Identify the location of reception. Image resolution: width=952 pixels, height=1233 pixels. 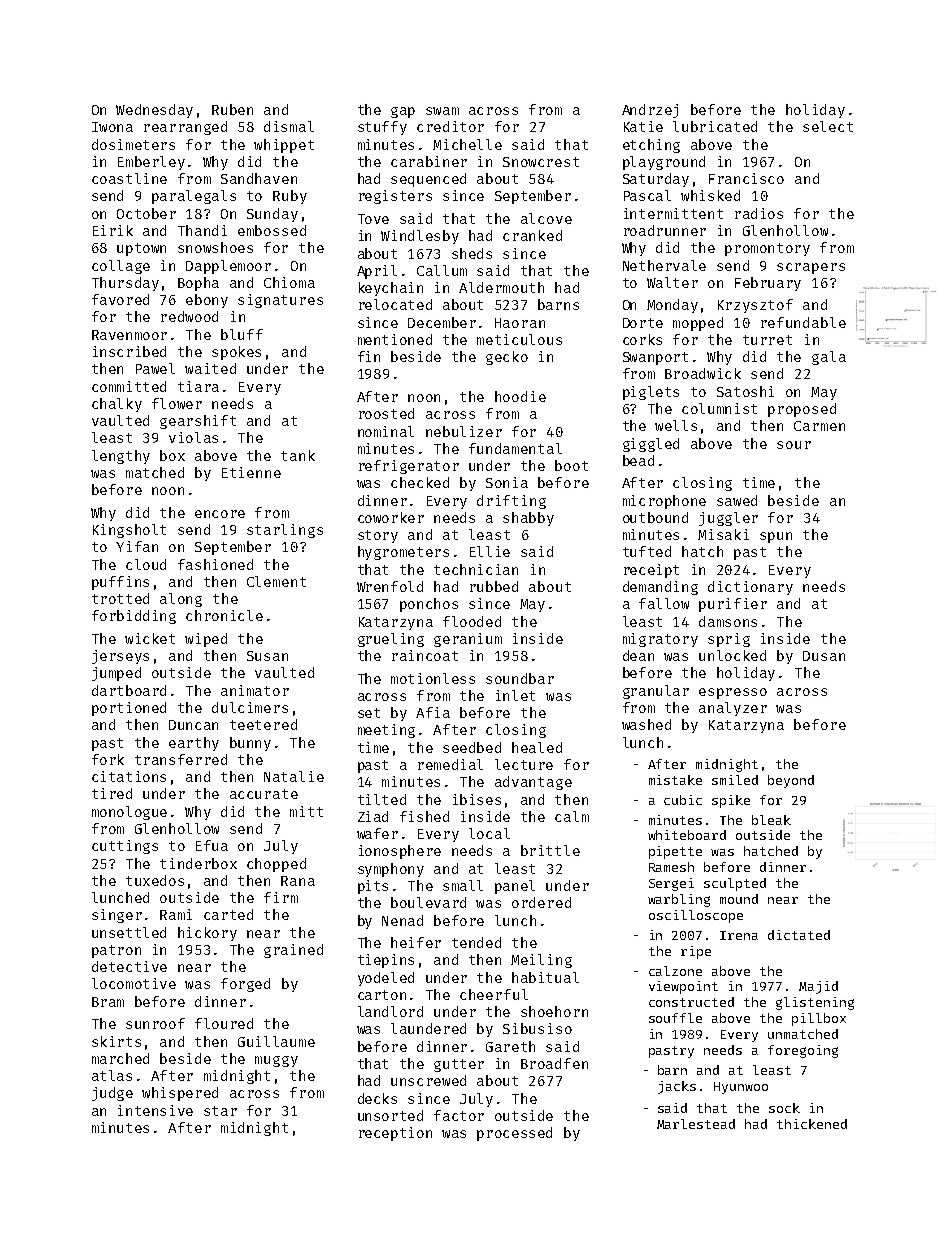
(395, 1134).
